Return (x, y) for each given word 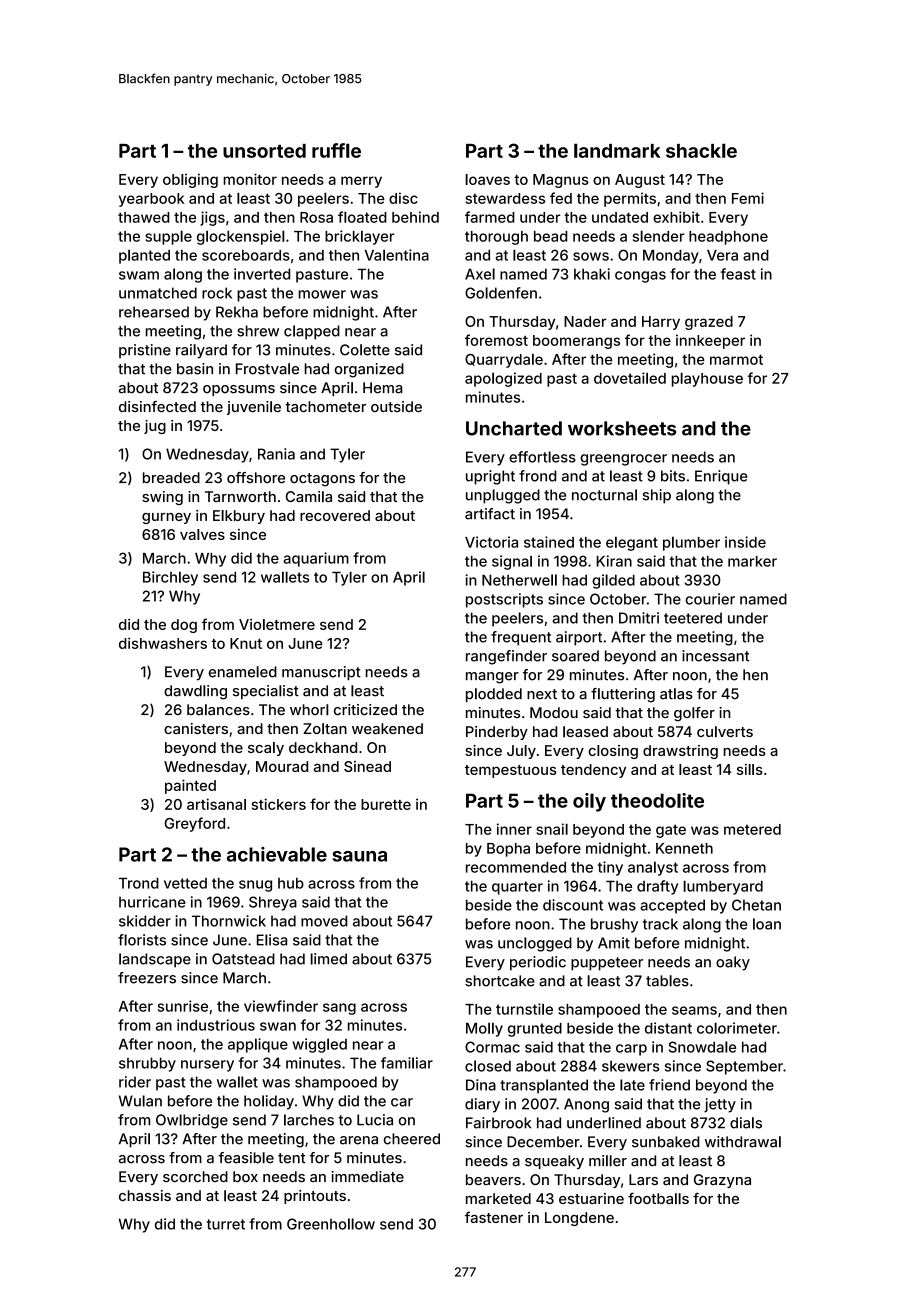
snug (255, 886)
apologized (503, 379)
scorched (195, 1176)
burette (386, 804)
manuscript (321, 673)
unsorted (264, 151)
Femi (748, 198)
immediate (367, 1177)
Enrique (721, 477)
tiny (610, 868)
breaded (171, 478)
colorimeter (737, 1028)
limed (328, 959)
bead (550, 236)
